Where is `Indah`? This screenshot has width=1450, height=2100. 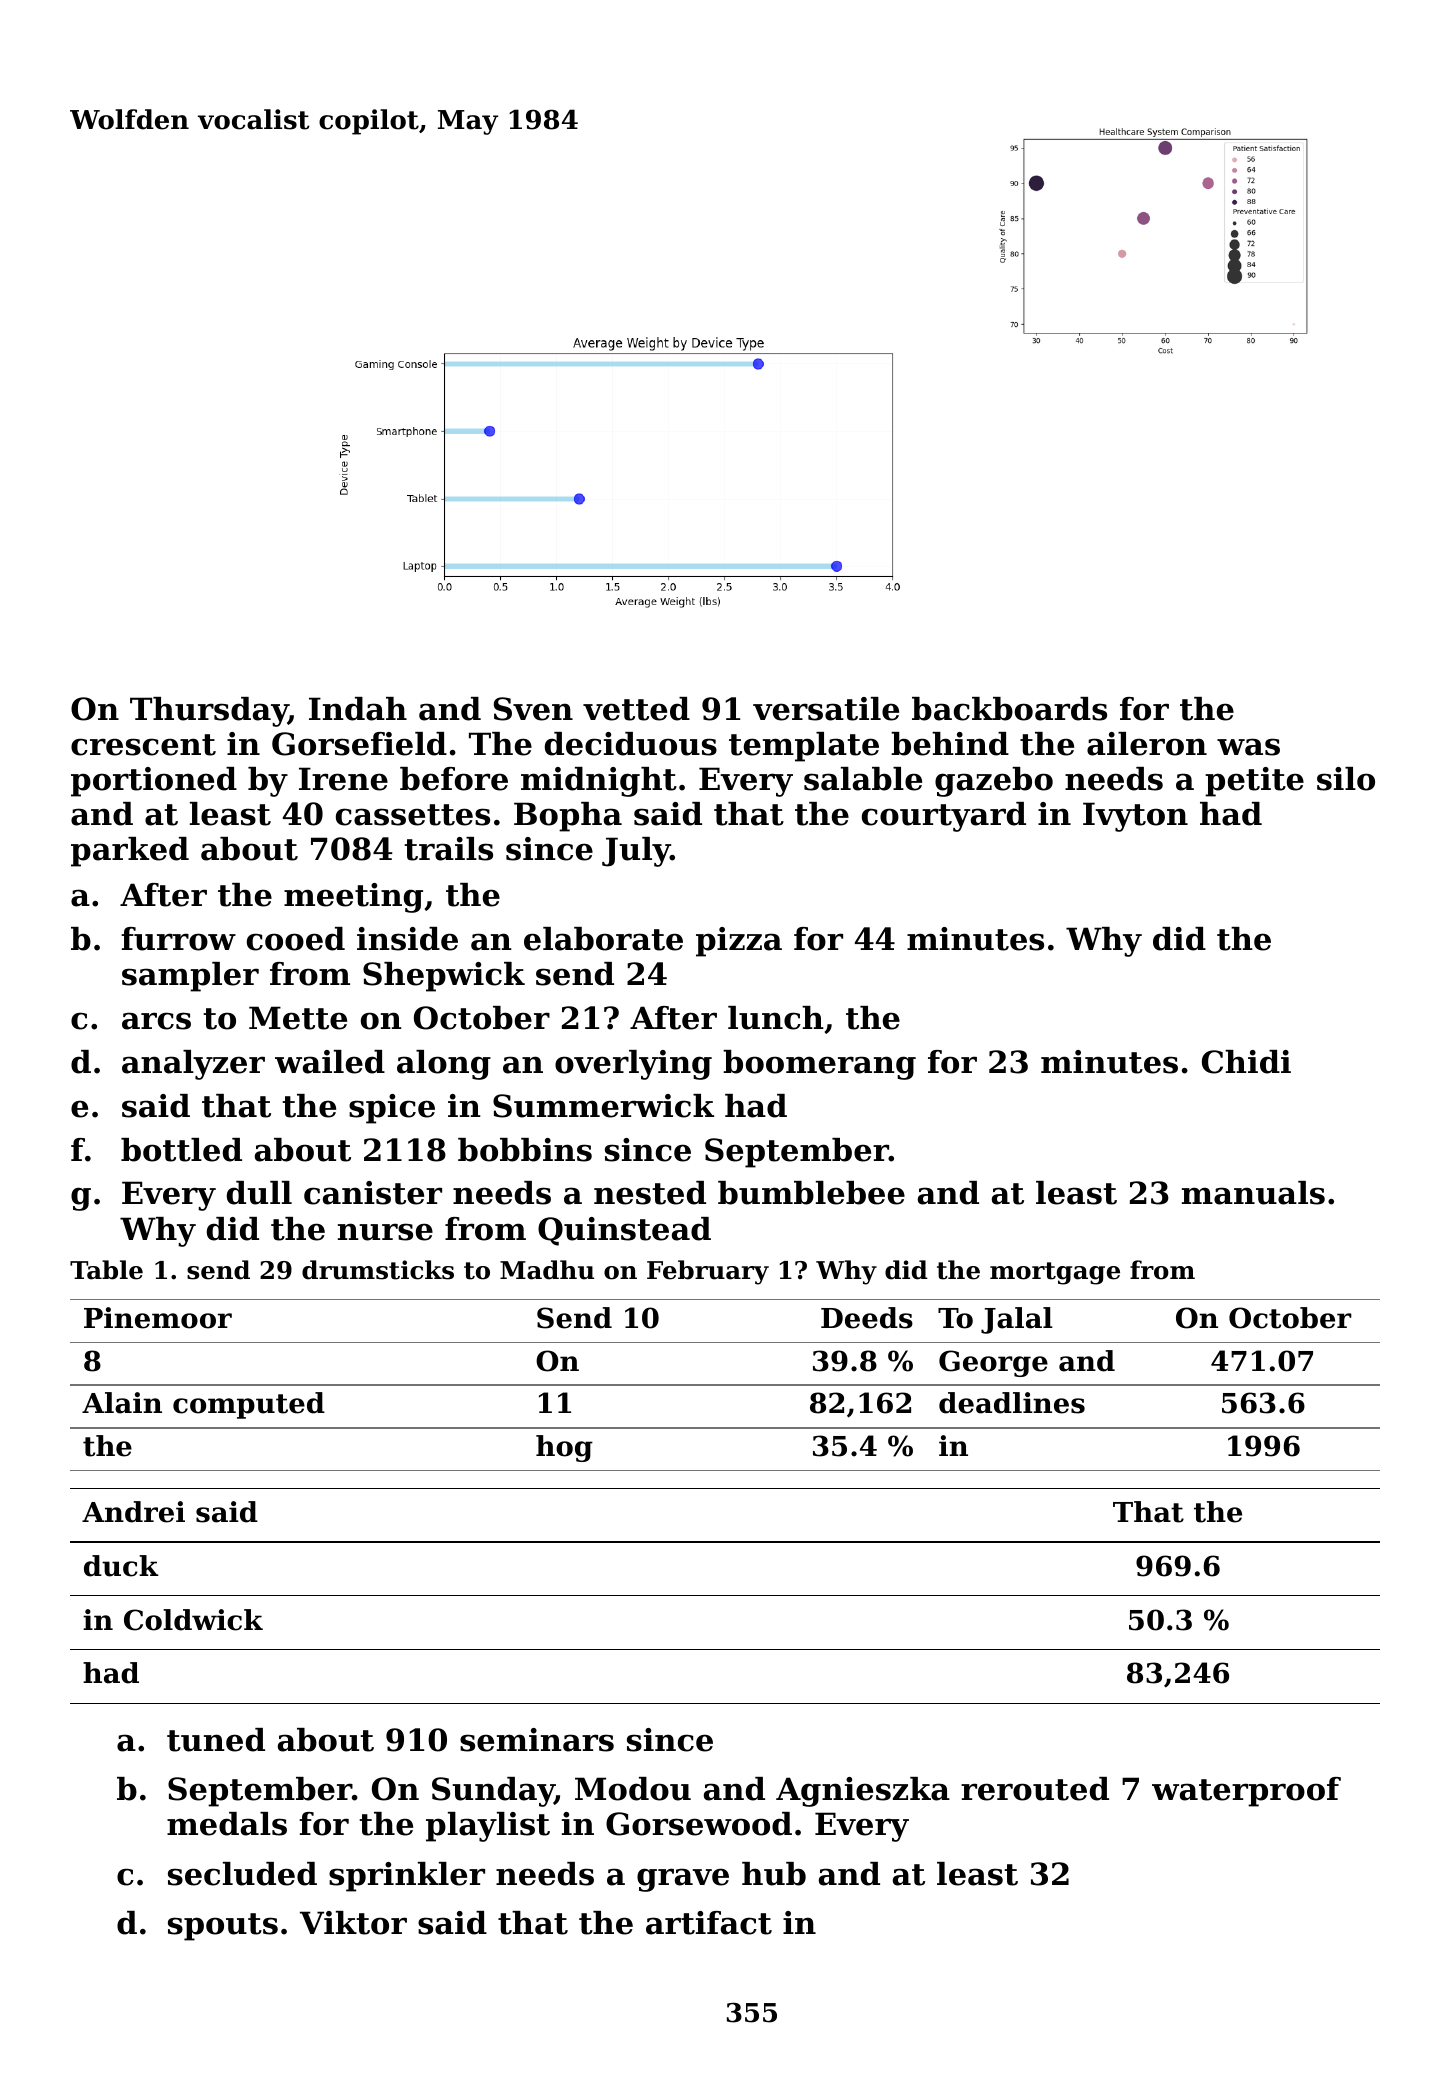 Indah is located at coordinates (358, 709).
